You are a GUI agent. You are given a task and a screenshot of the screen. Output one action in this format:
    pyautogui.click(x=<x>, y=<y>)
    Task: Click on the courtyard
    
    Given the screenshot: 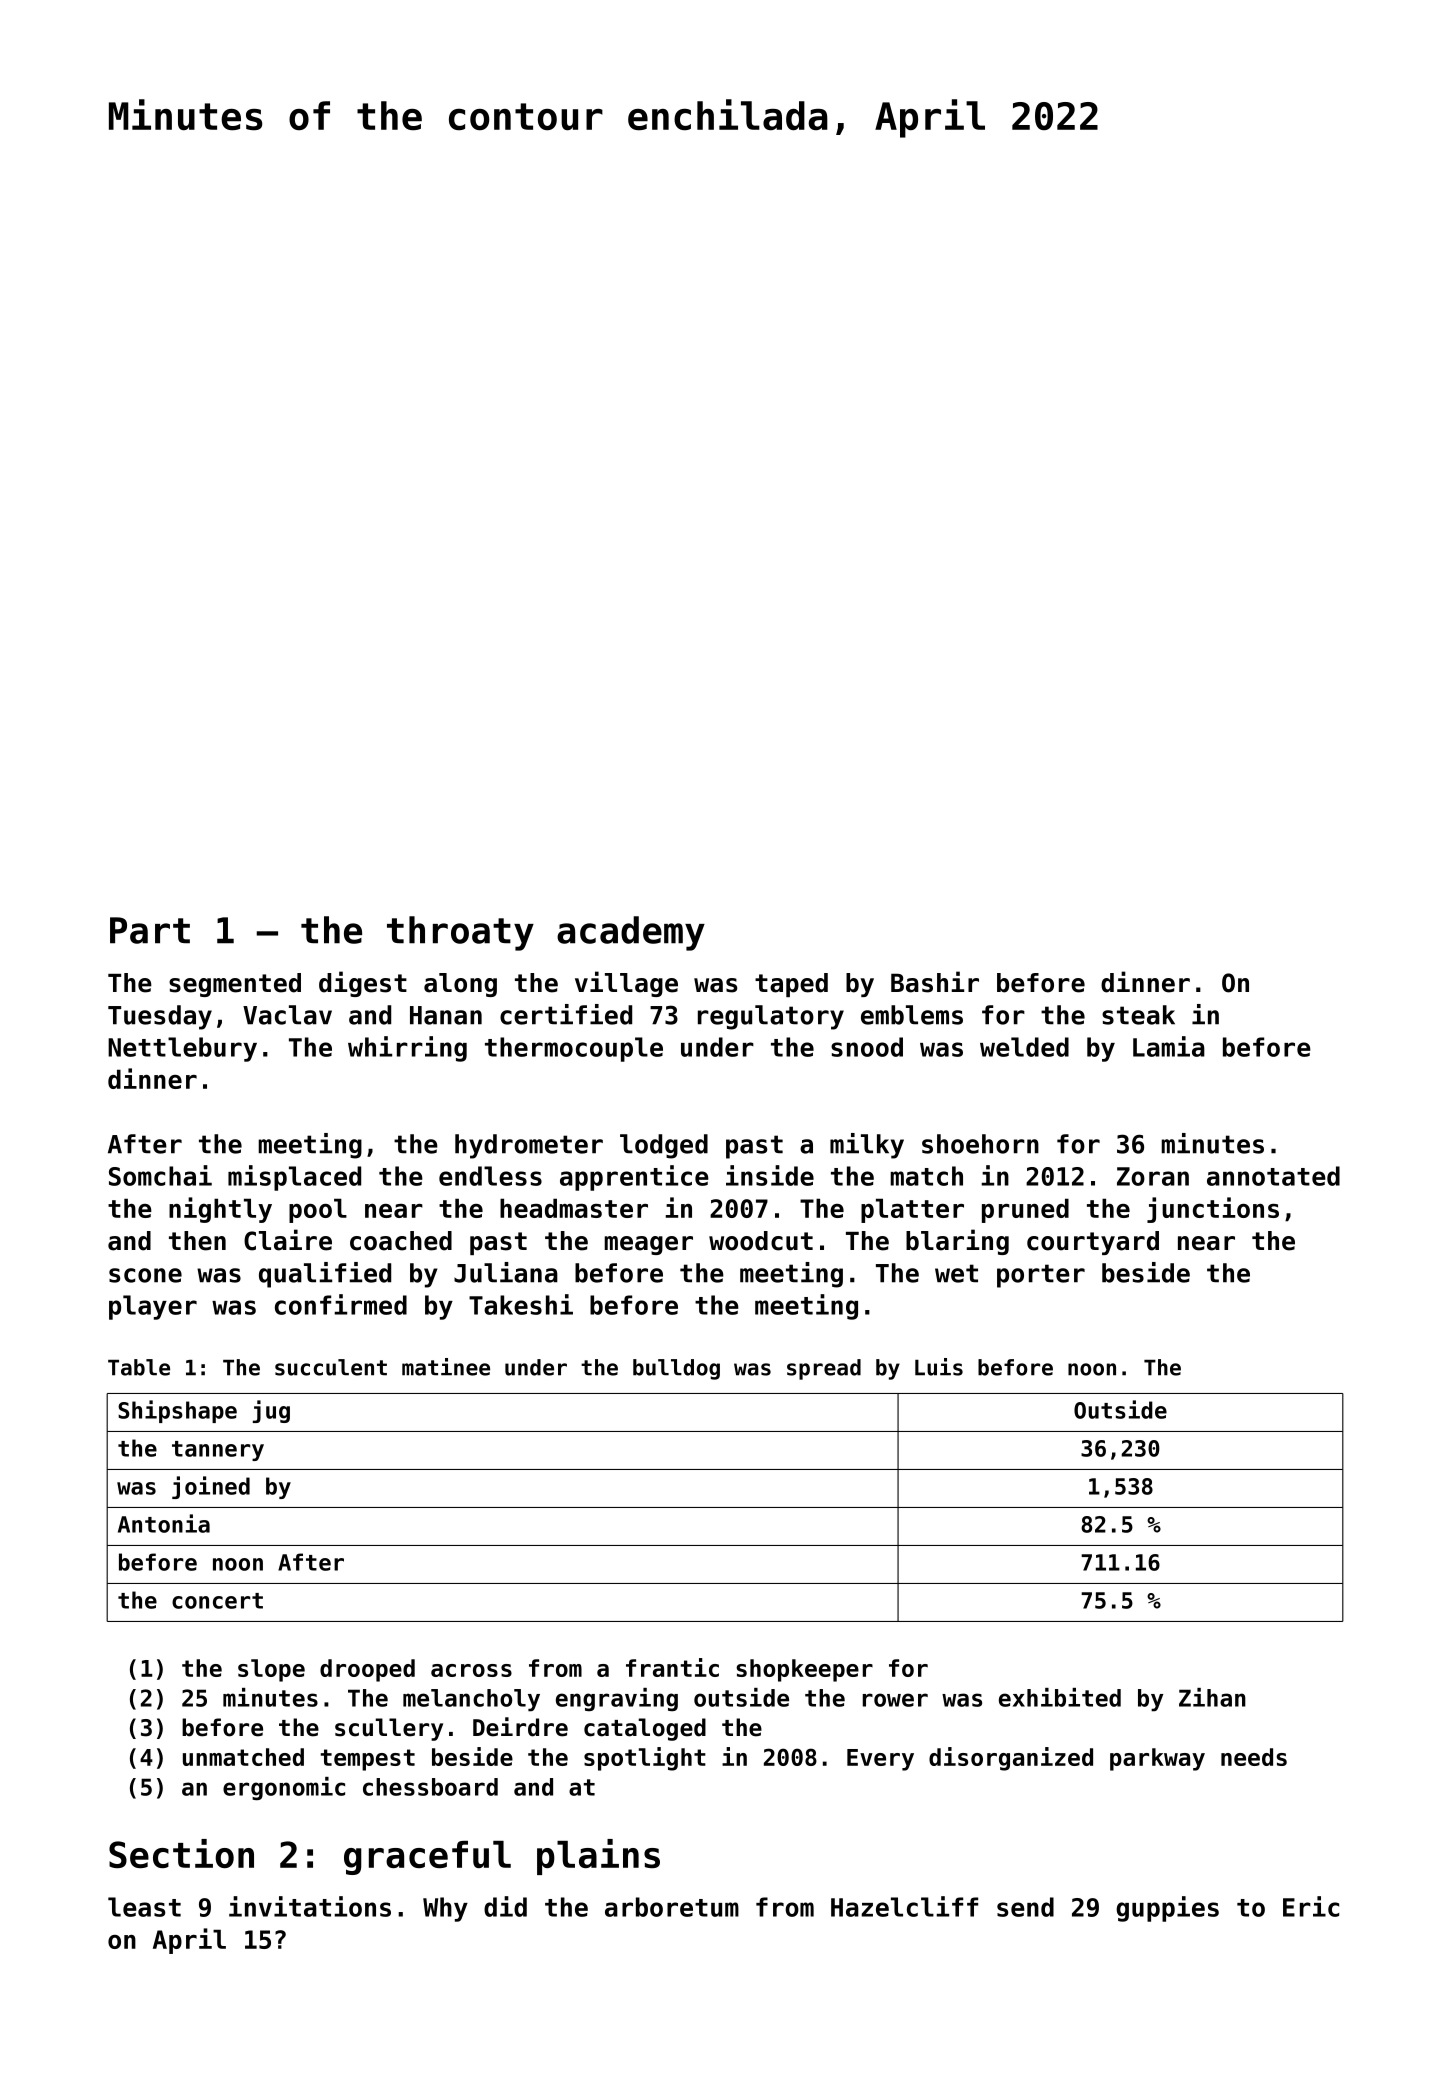 What is the action you would take?
    pyautogui.click(x=1093, y=1243)
